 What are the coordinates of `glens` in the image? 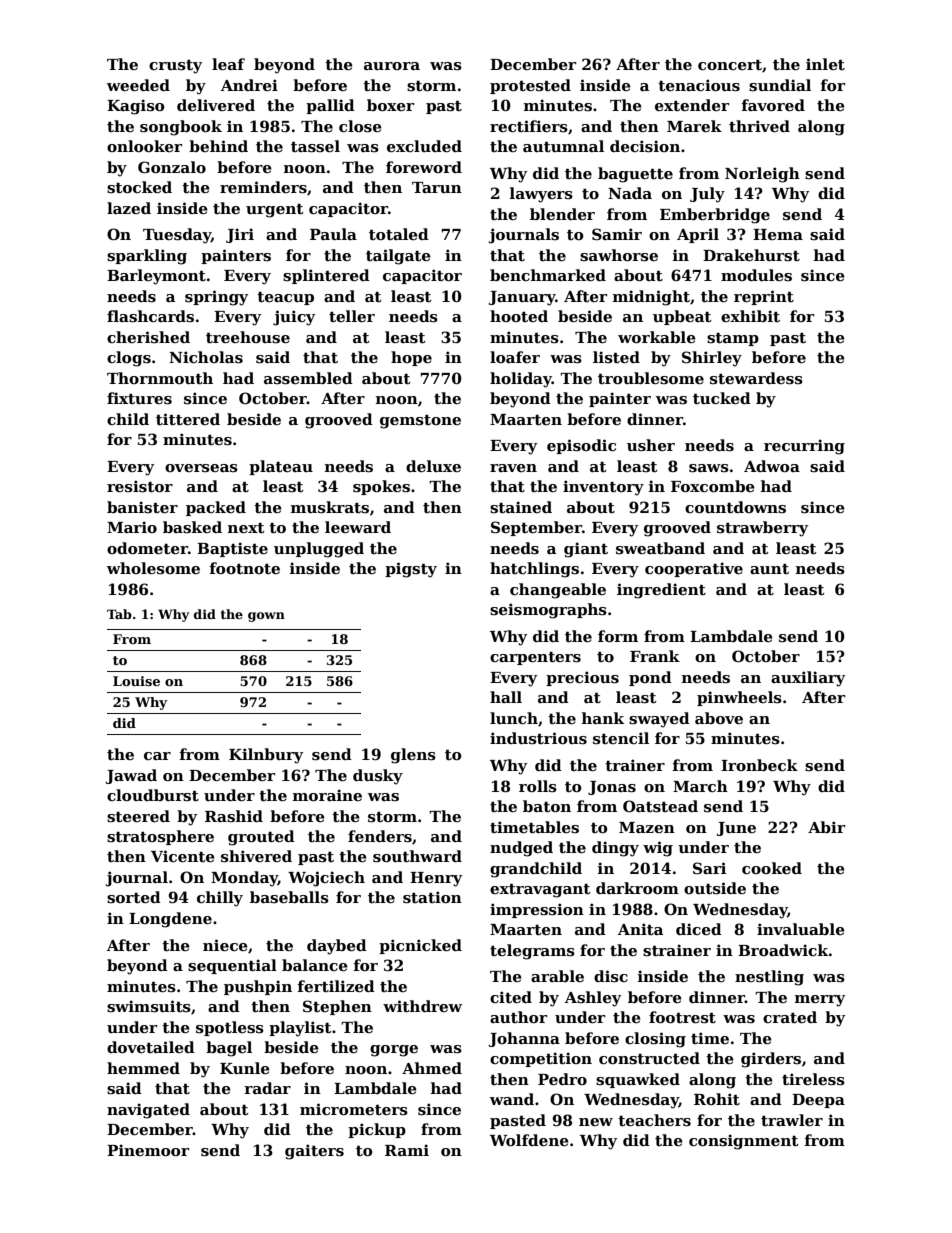 It's located at (413, 756).
